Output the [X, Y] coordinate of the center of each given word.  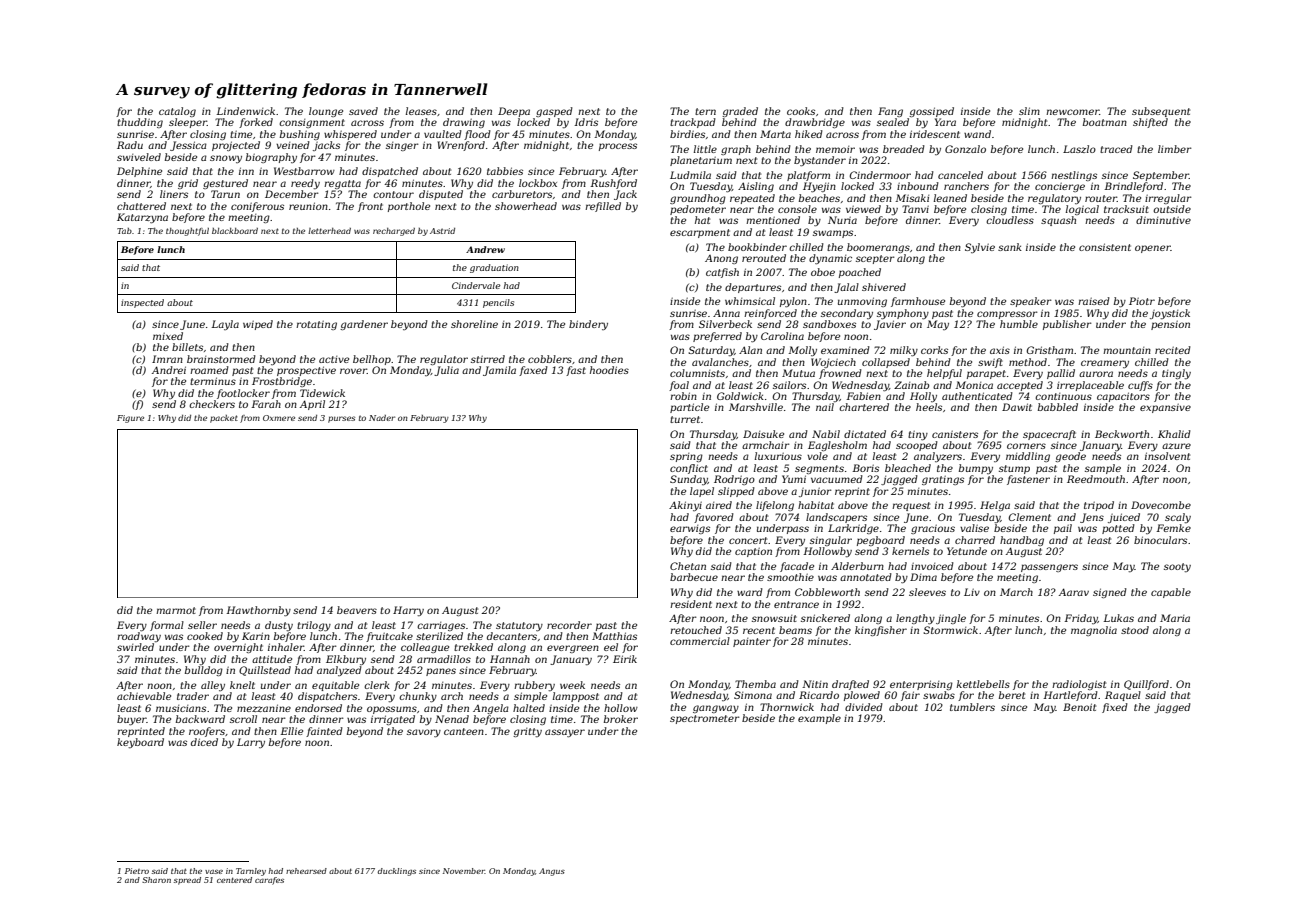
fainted [324, 732]
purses [341, 419]
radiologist [1079, 685]
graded [740, 112]
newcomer [1072, 112]
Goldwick [740, 396]
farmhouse [918, 302]
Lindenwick [245, 111]
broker [621, 719]
